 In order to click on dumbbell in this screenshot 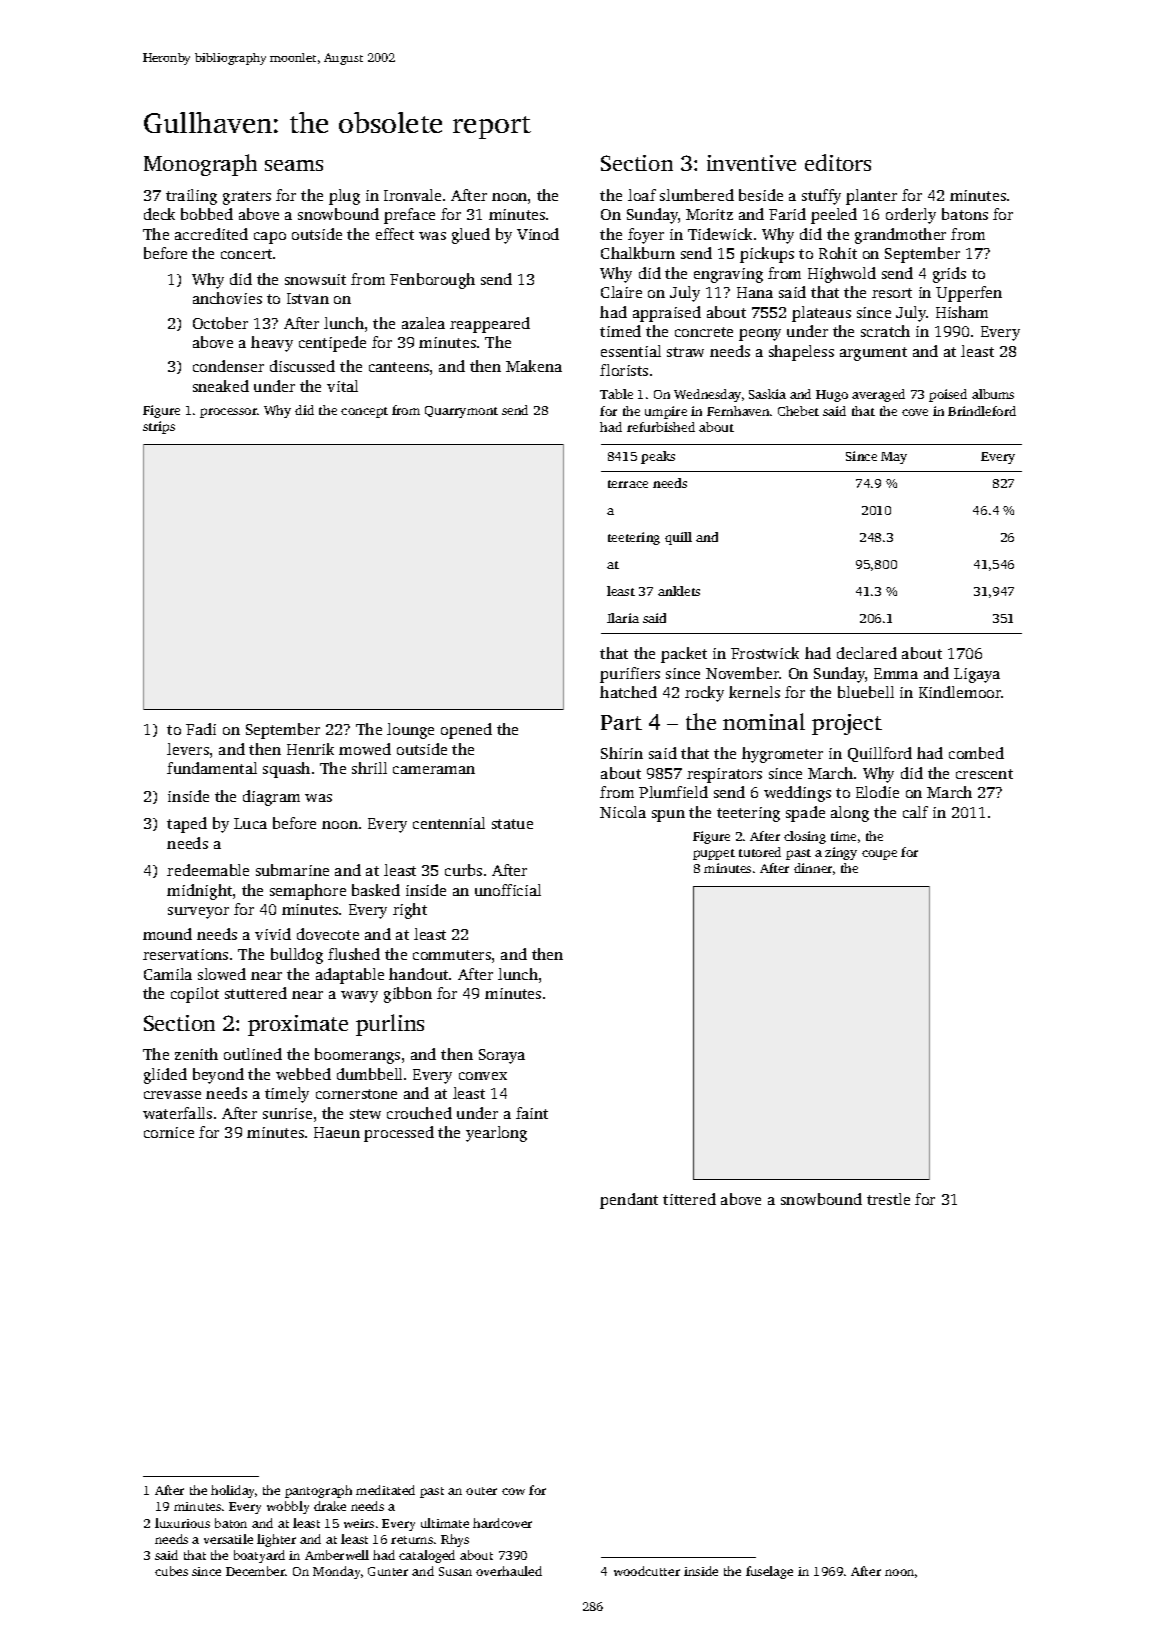, I will do `click(369, 1074)`.
